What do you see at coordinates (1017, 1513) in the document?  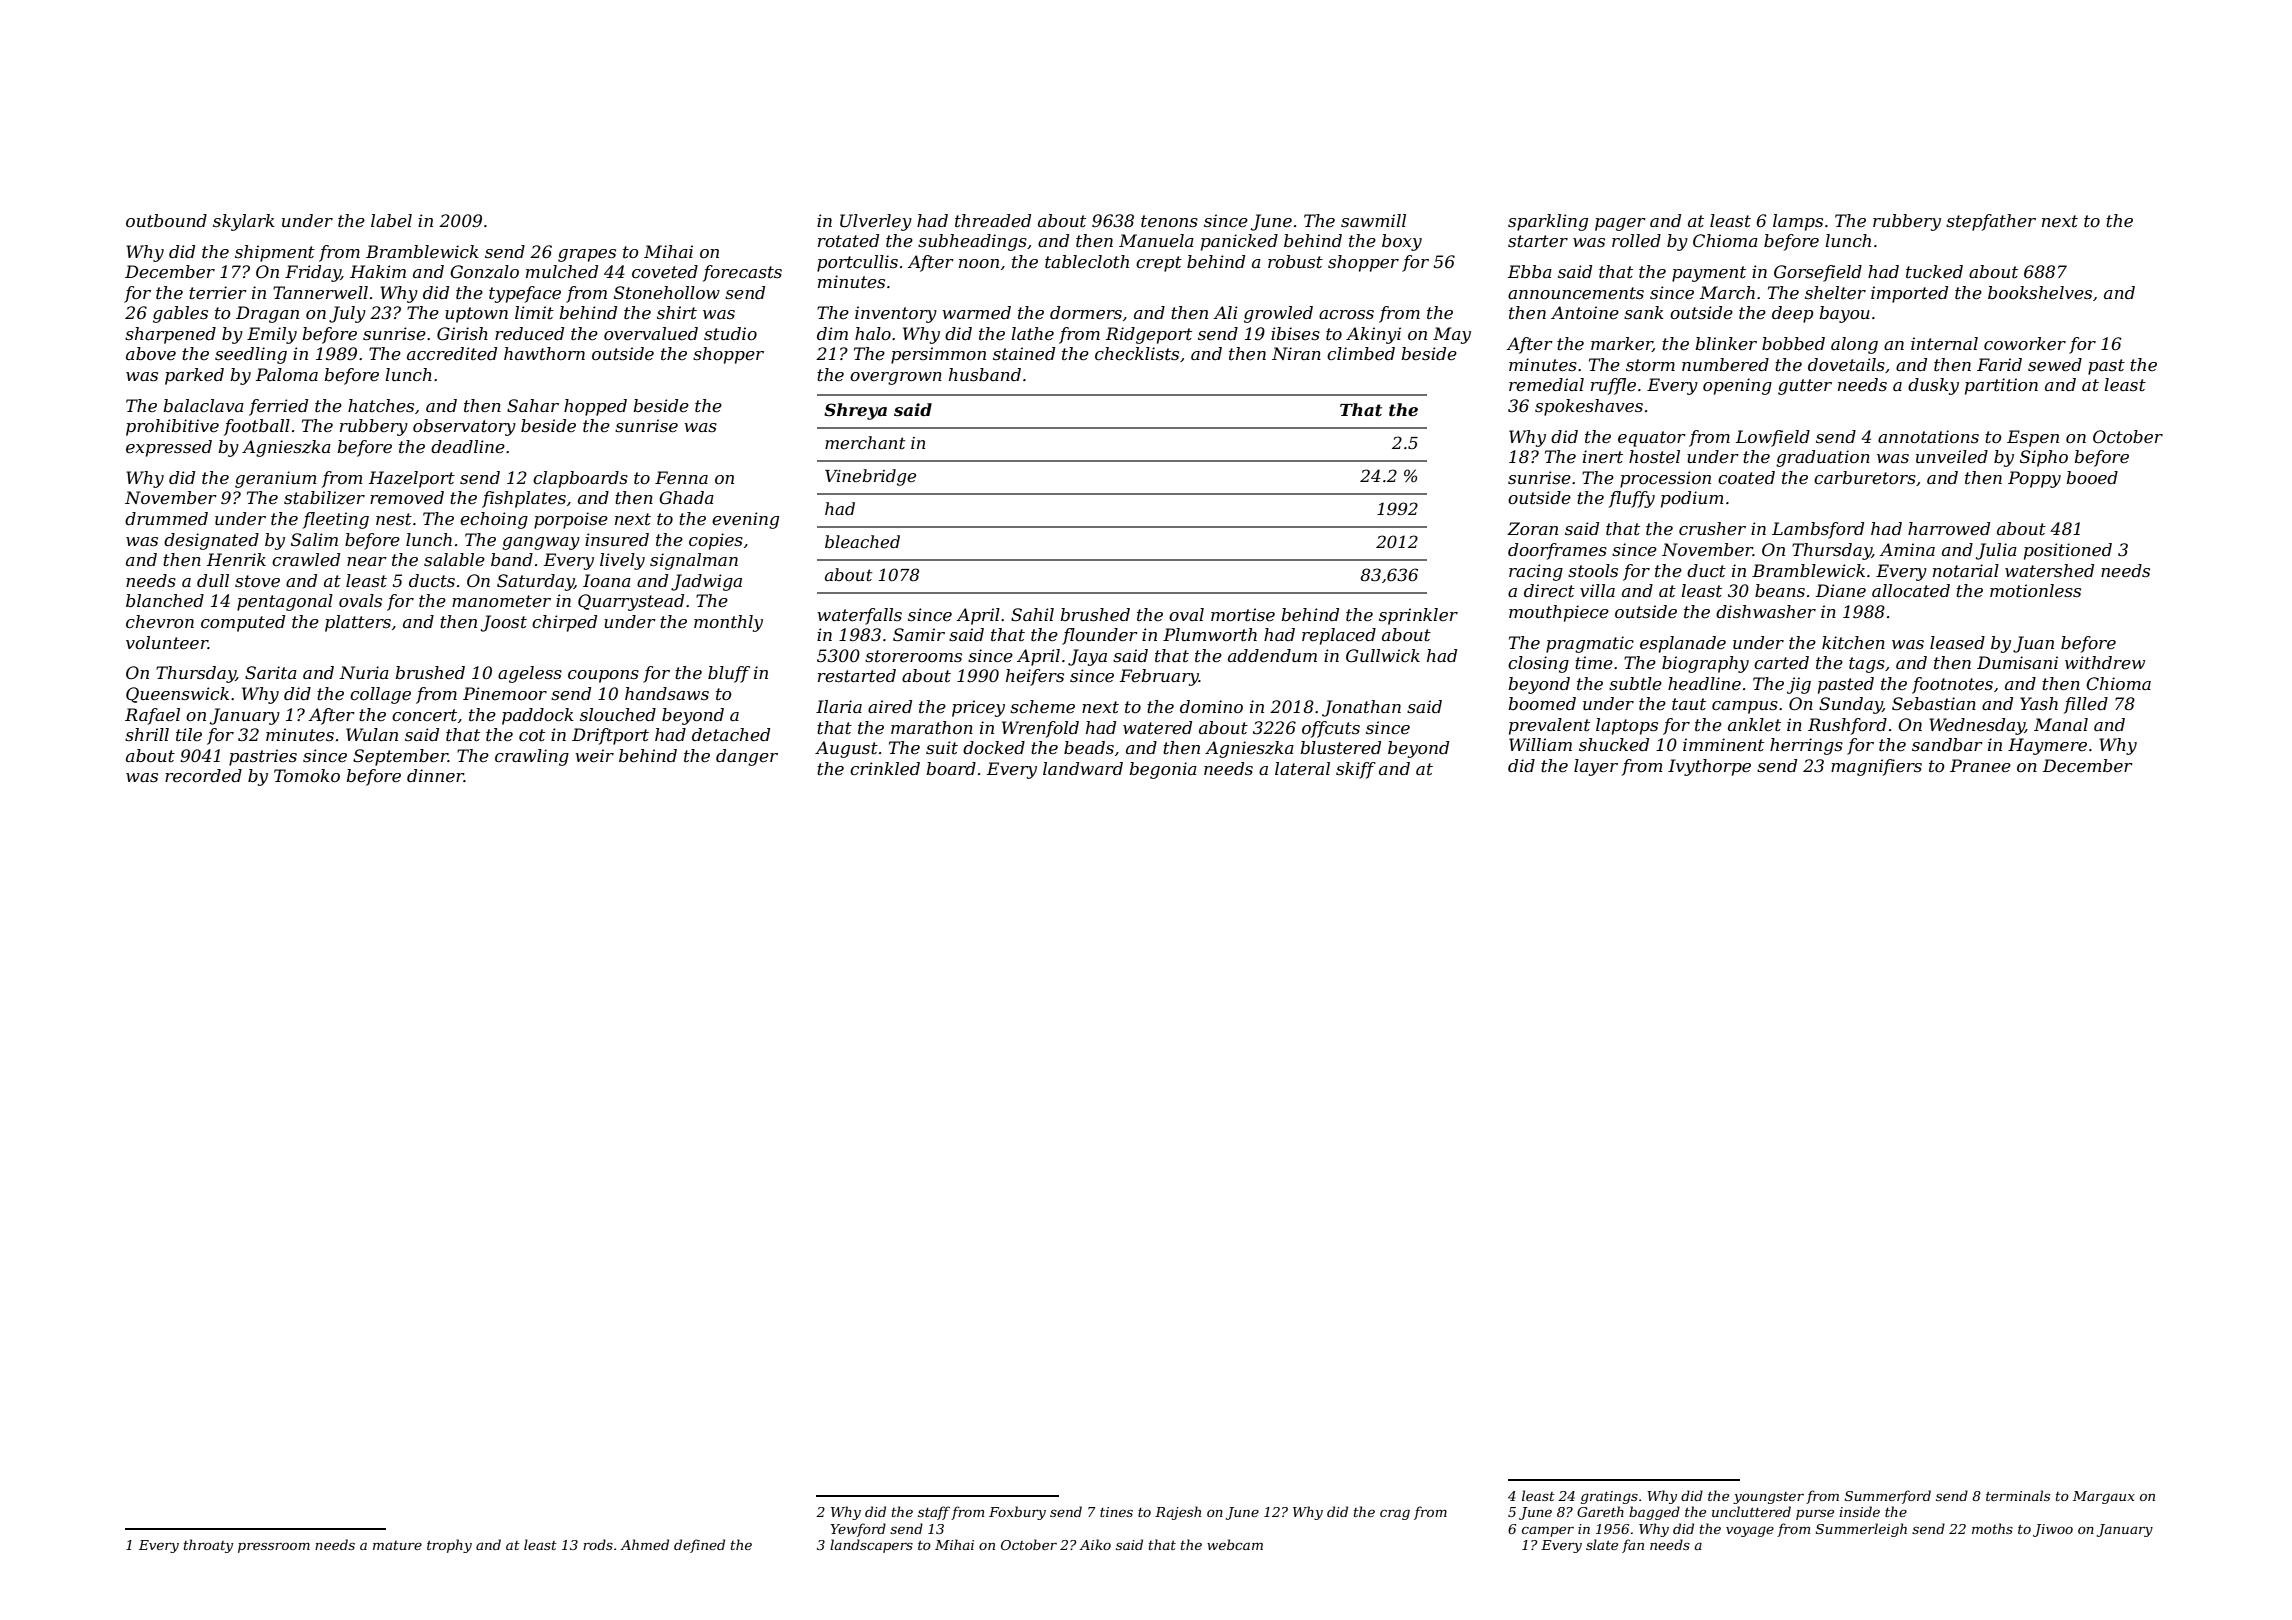 I see `Foxbury` at bounding box center [1017, 1513].
